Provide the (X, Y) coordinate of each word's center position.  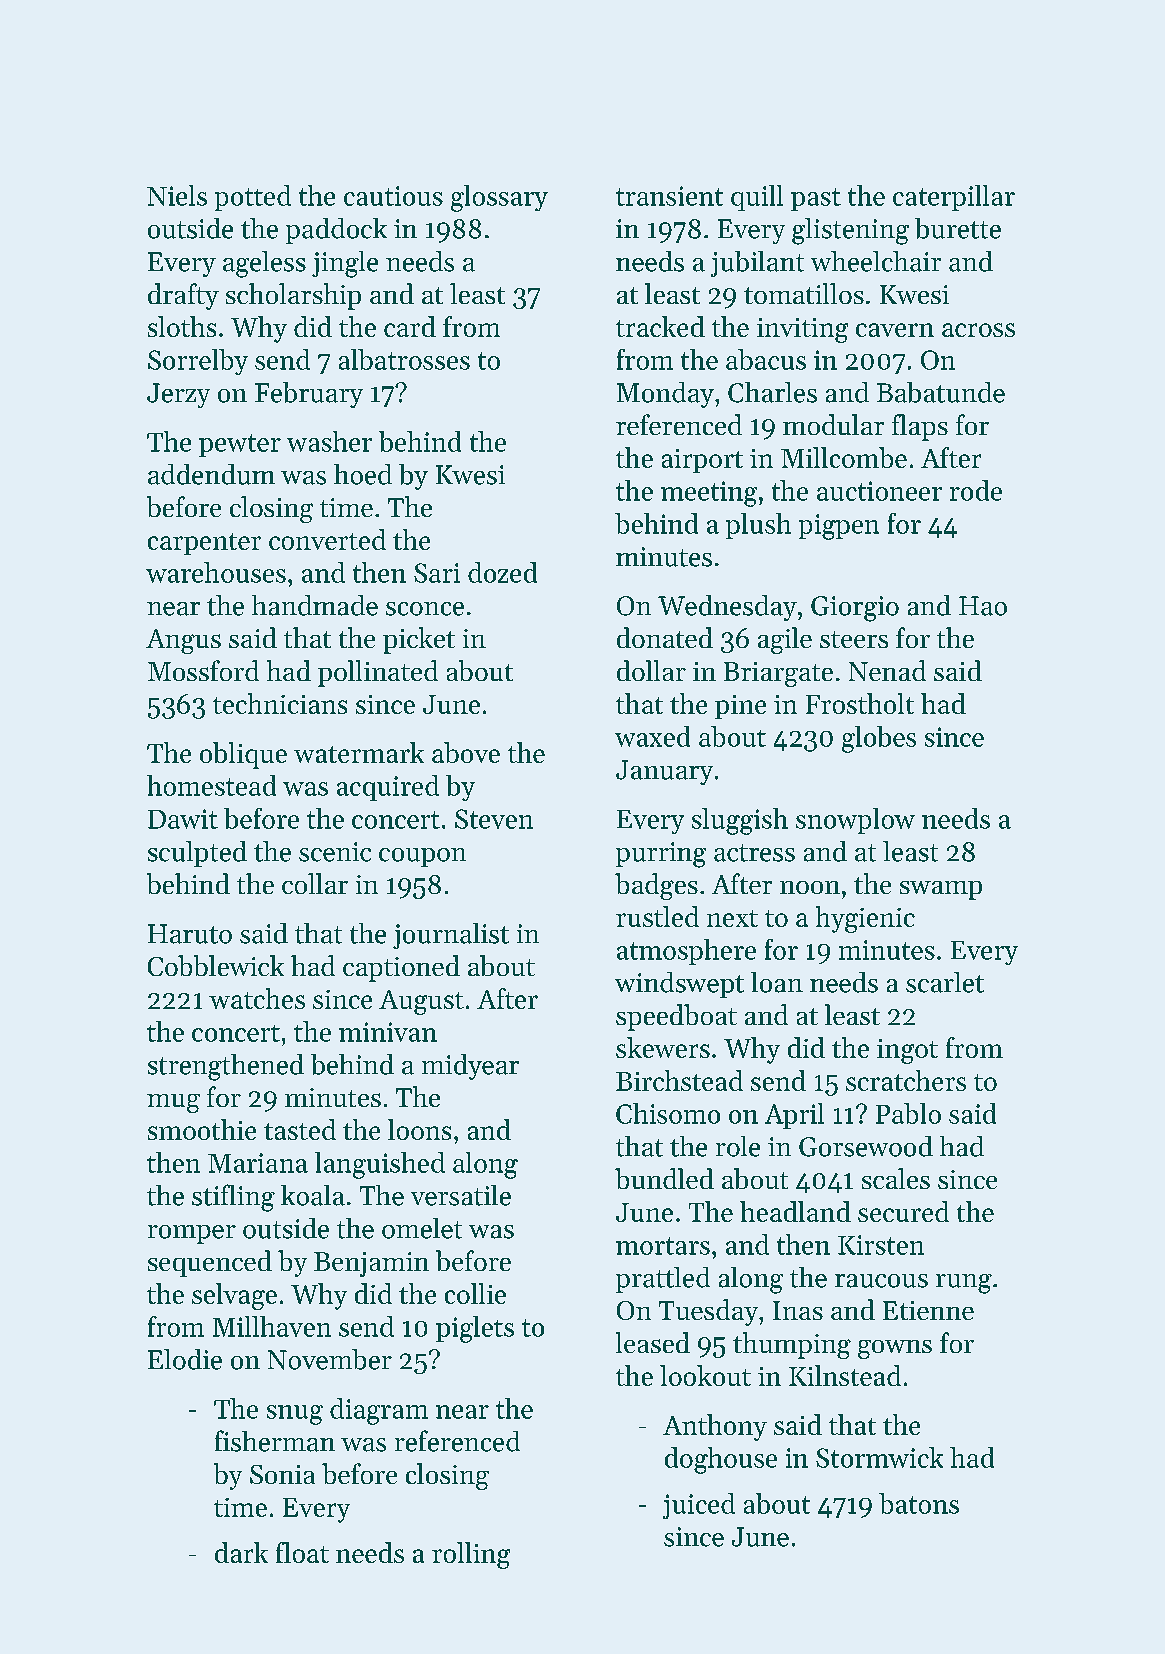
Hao (983, 606)
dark (241, 1552)
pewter (240, 445)
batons (919, 1503)
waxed (652, 736)
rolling (471, 1555)
